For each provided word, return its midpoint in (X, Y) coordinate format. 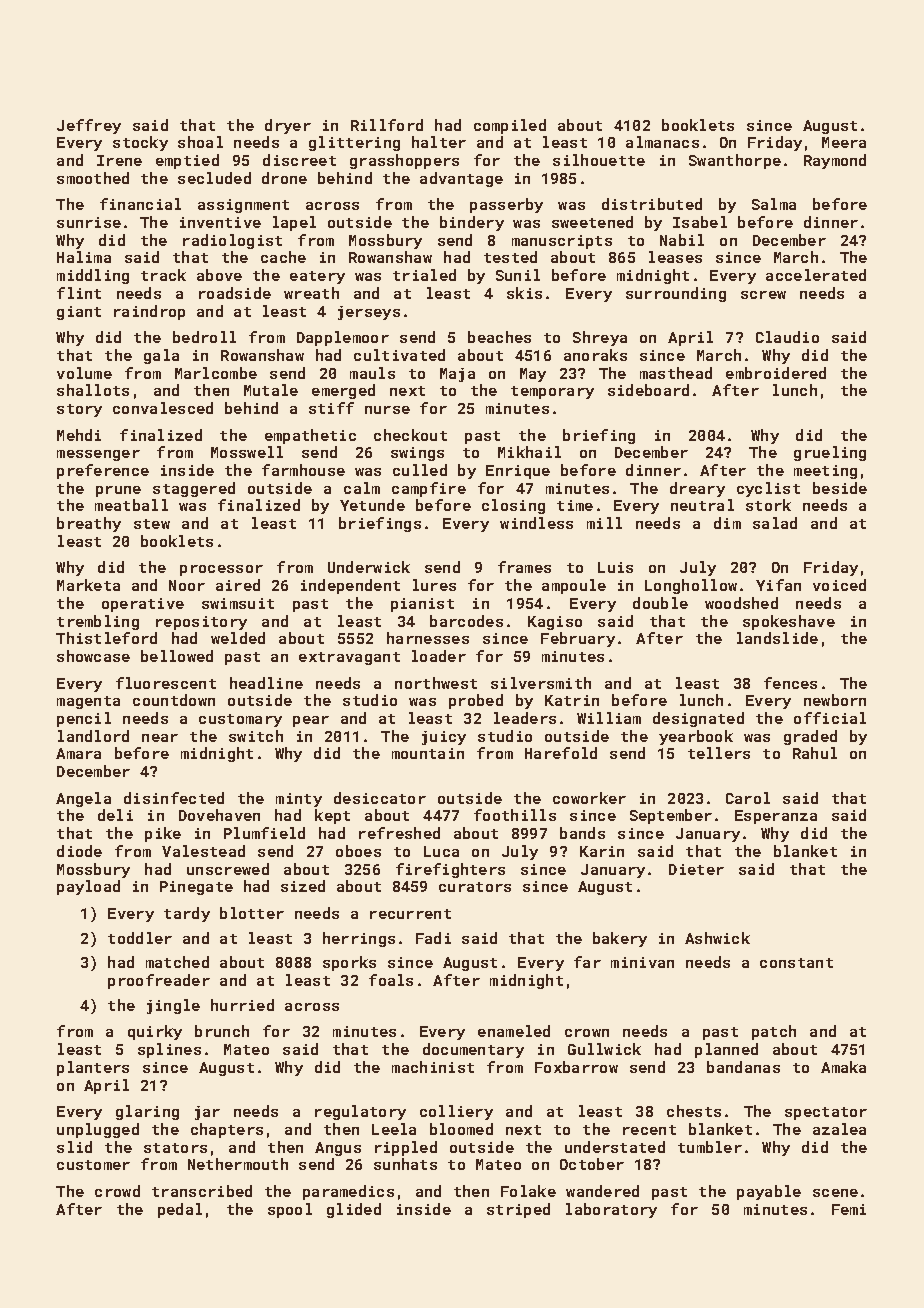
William (609, 718)
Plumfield (264, 833)
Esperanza (776, 817)
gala (161, 356)
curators (475, 887)
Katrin (572, 700)
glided (354, 1210)
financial (140, 204)
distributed (652, 204)
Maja (457, 375)
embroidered (776, 373)
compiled (510, 126)
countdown (174, 700)
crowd (117, 1191)
